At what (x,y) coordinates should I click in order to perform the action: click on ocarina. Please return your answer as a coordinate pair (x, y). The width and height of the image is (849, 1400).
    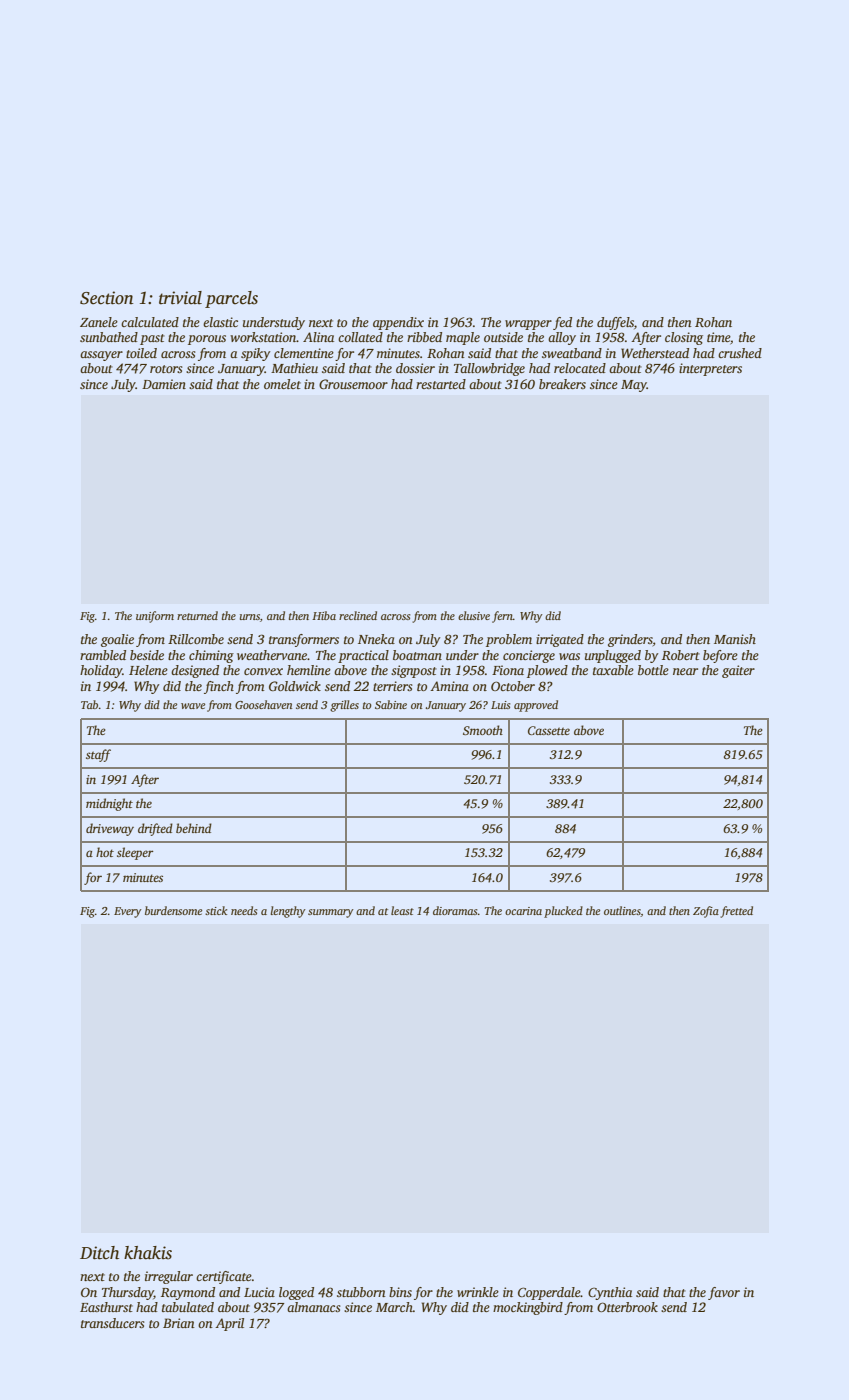
    Looking at the image, I should click on (523, 911).
